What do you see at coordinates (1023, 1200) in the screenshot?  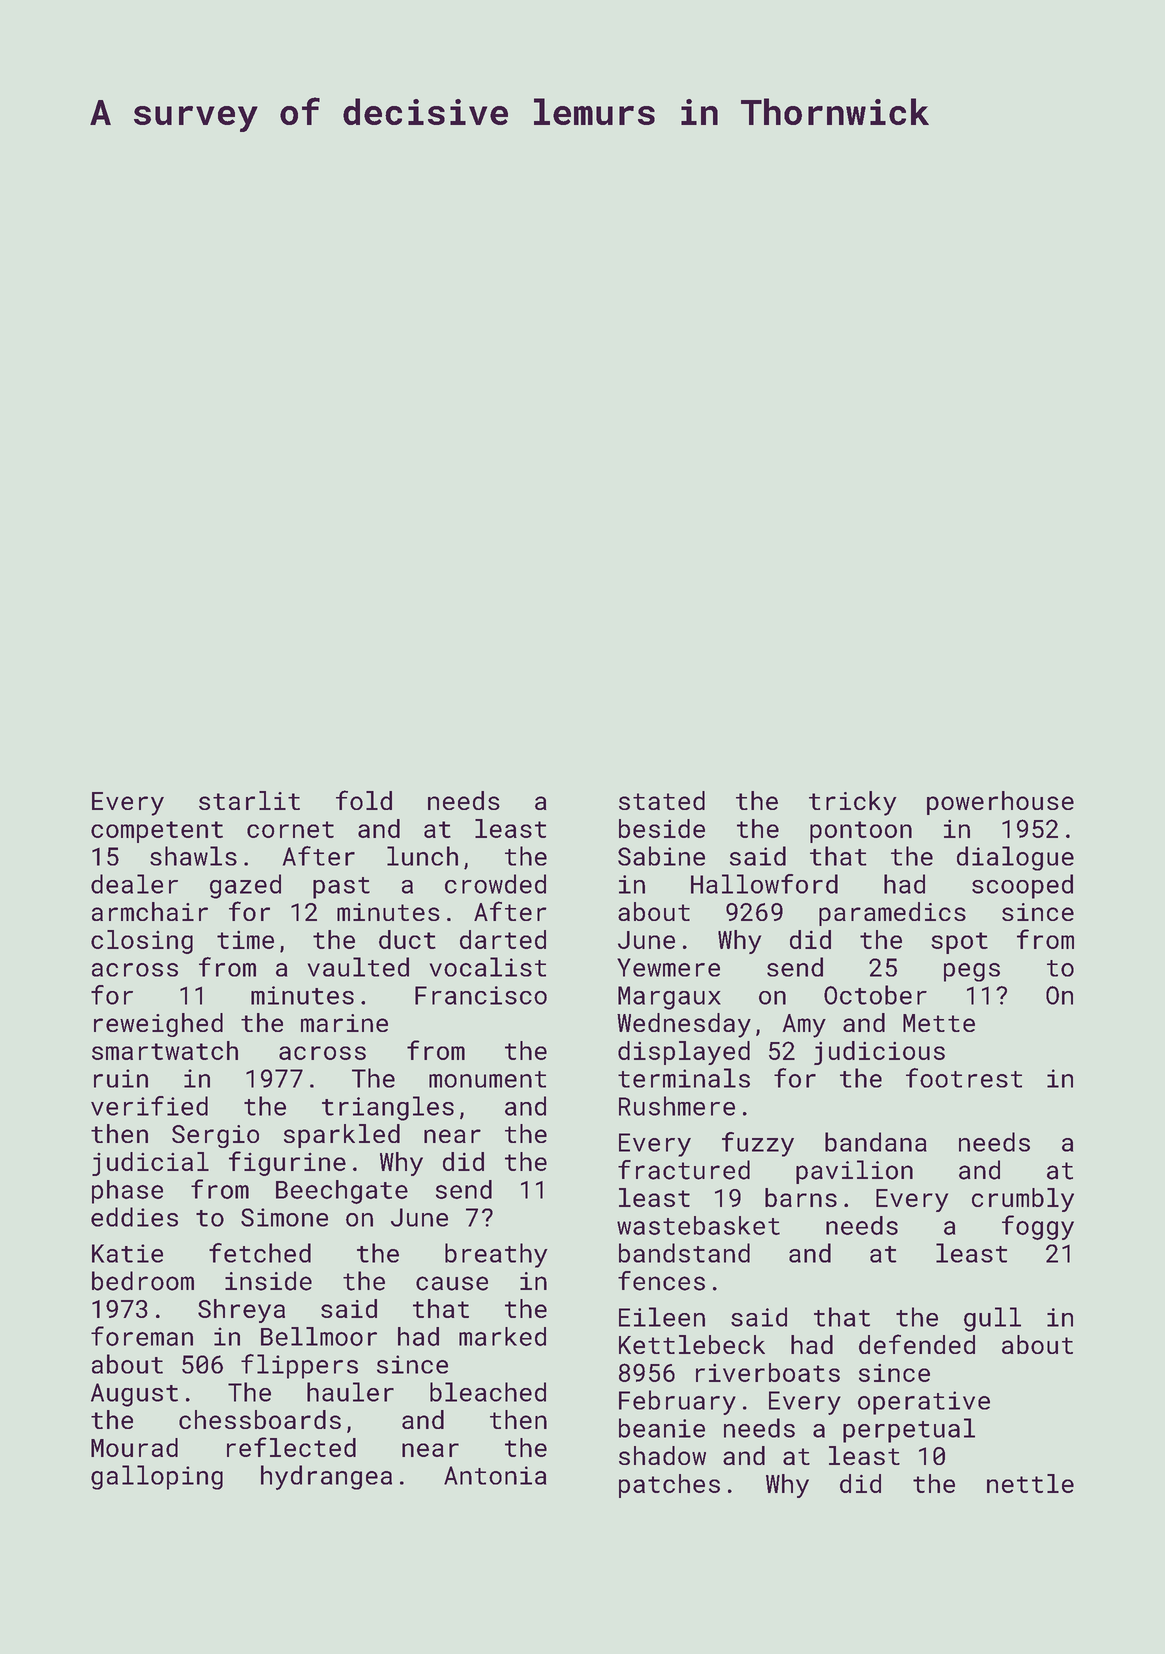 I see `crumbly` at bounding box center [1023, 1200].
